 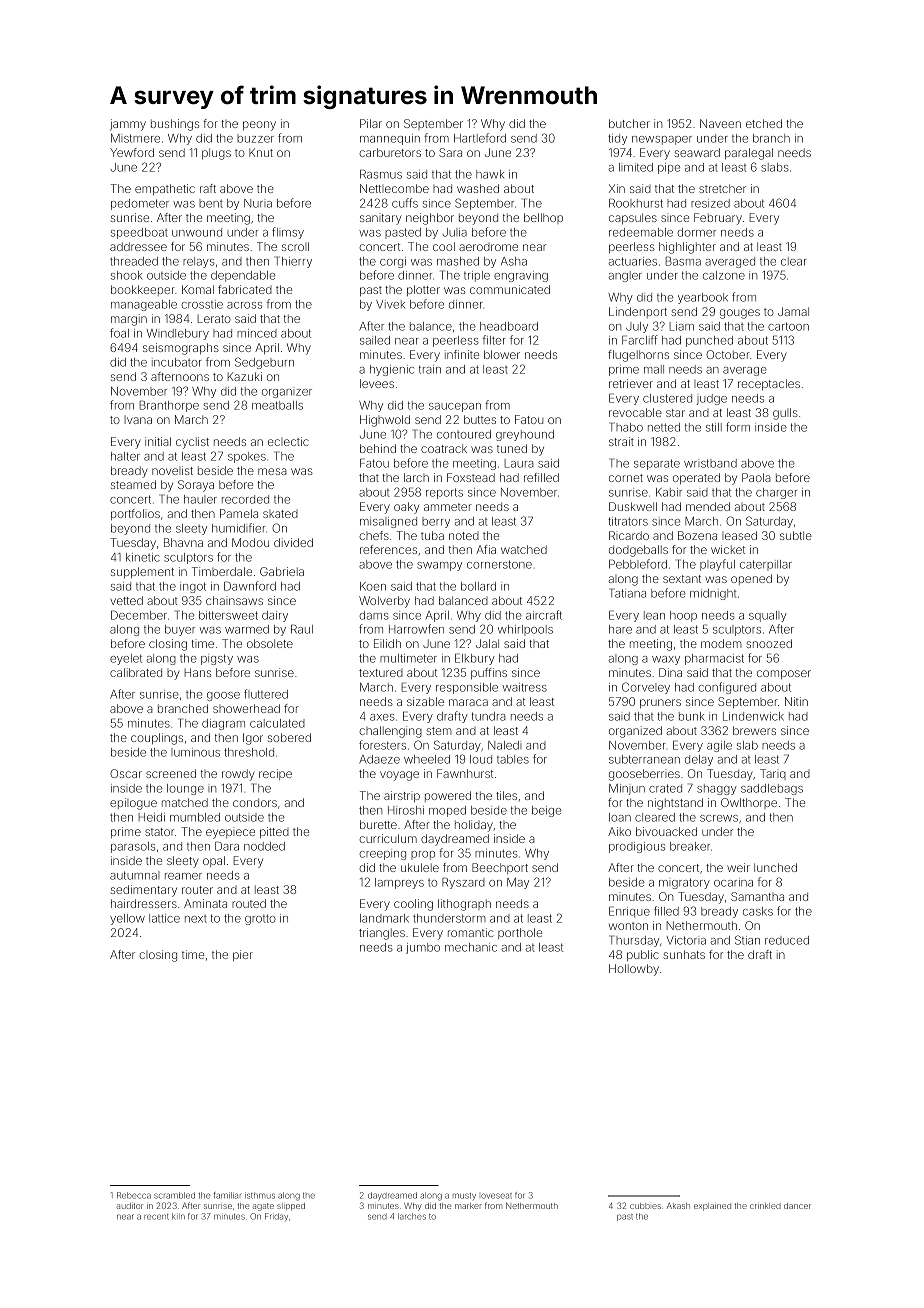 What do you see at coordinates (378, 448) in the page?
I see `behind` at bounding box center [378, 448].
